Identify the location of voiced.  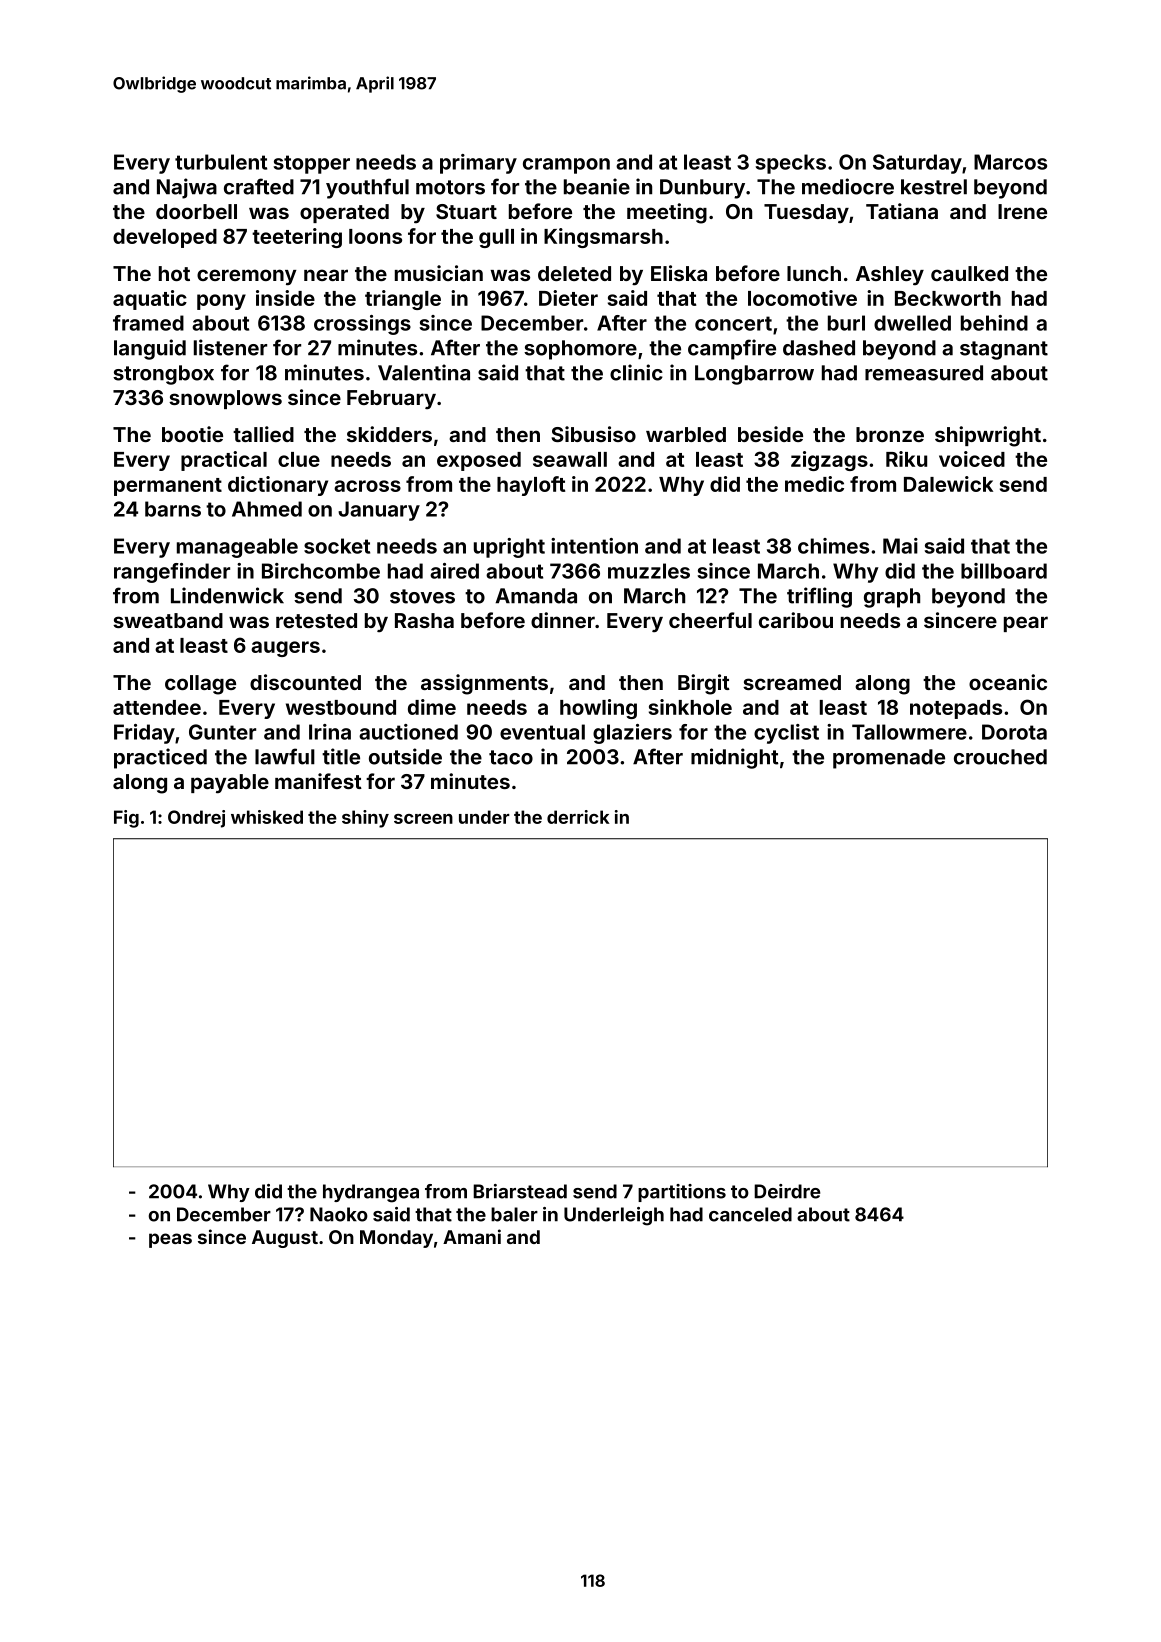
(972, 459).
